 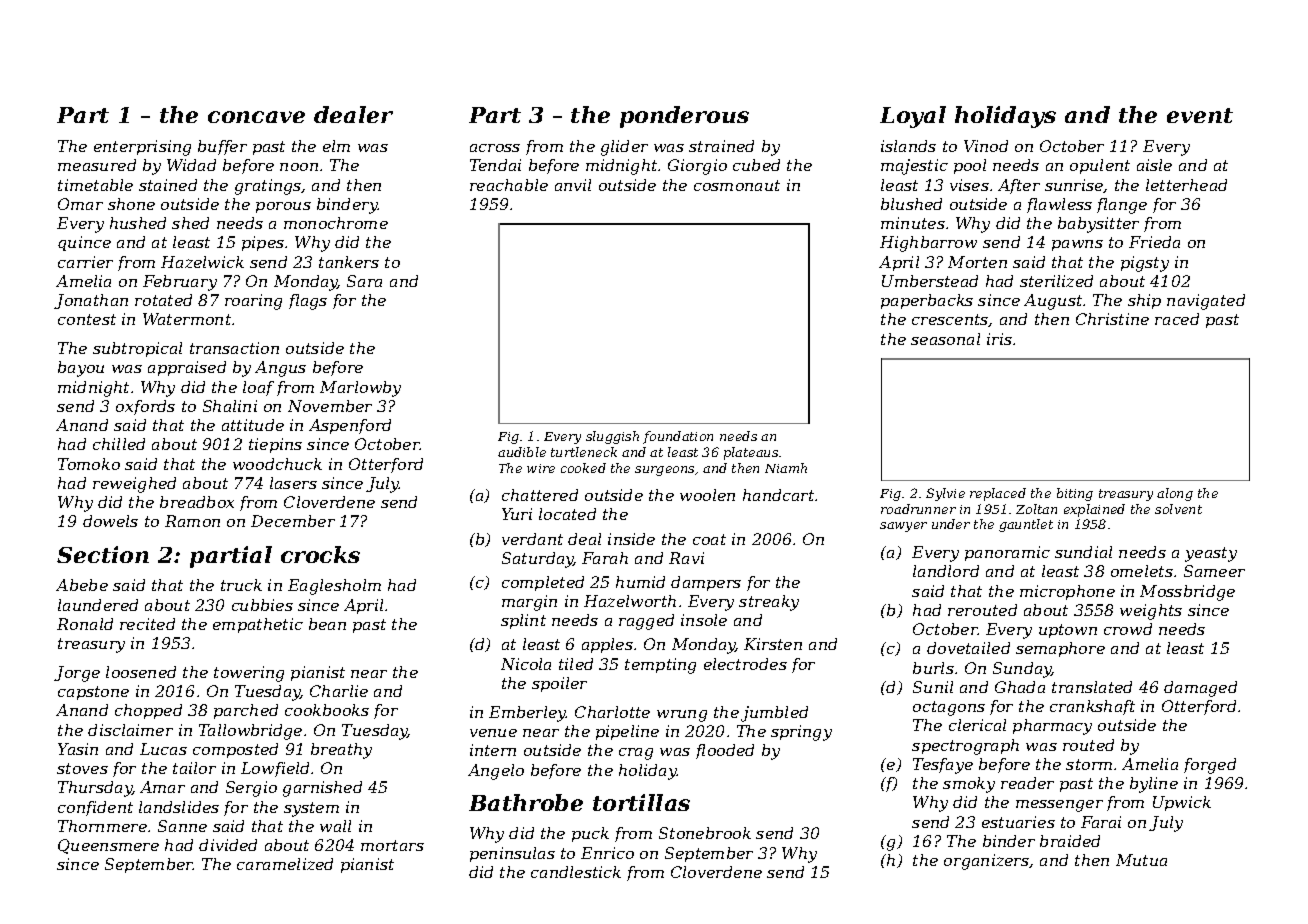 I want to click on inside, so click(x=631, y=539).
